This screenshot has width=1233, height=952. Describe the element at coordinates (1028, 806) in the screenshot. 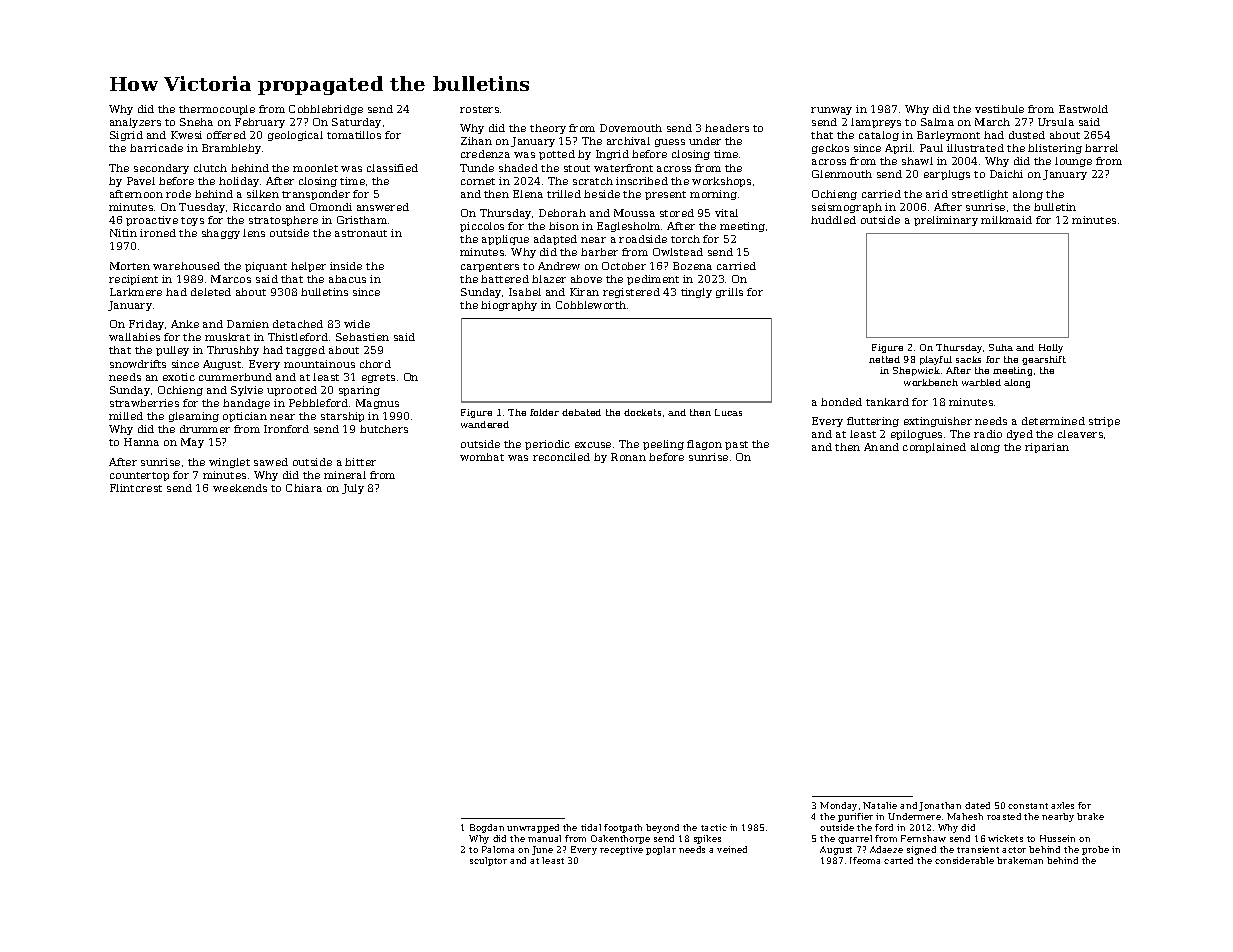

I see `constant` at that location.
